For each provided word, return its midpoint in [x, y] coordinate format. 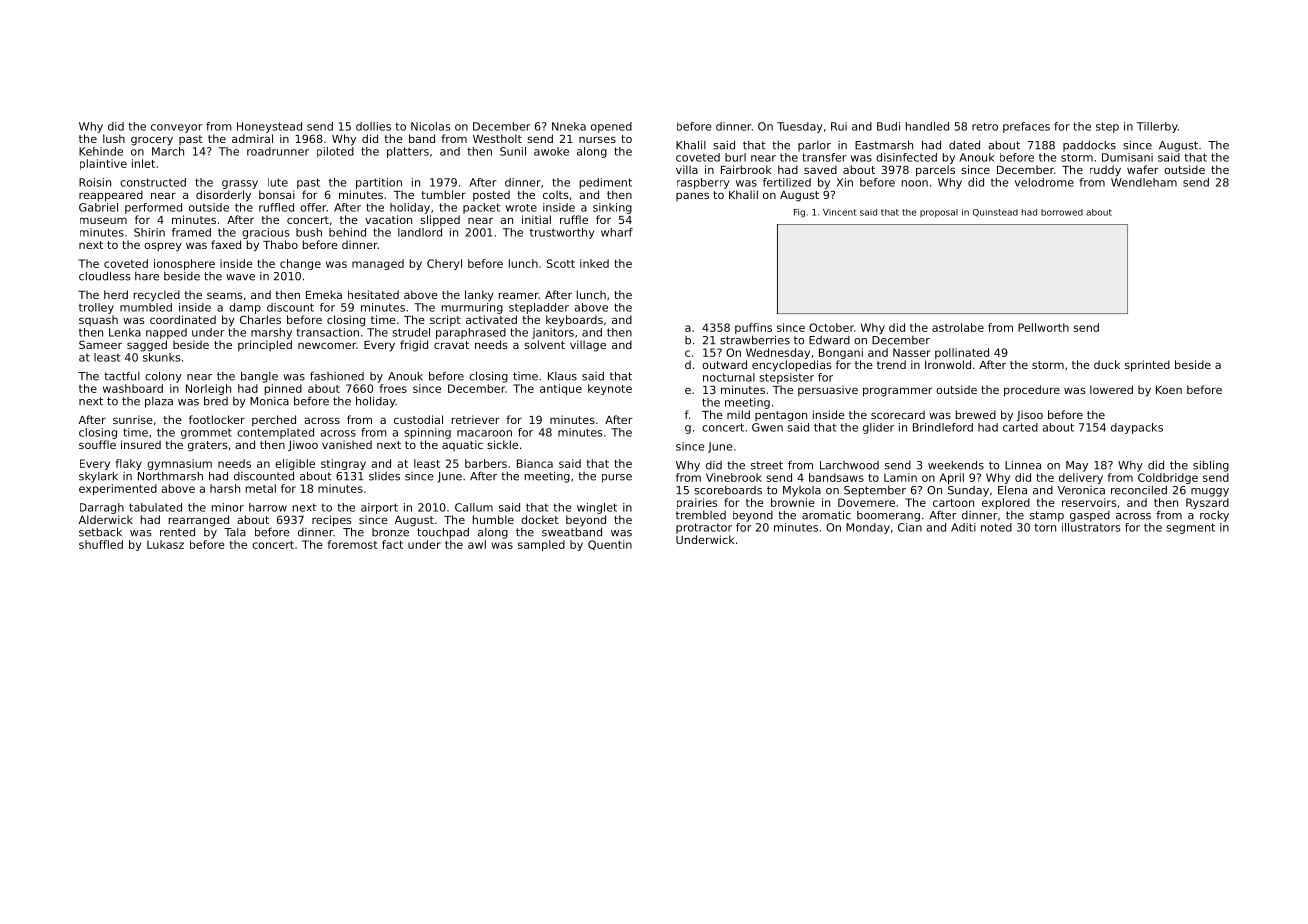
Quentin [610, 545]
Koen [1169, 390]
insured [141, 444]
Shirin [149, 232]
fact [392, 544]
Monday [868, 528]
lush [114, 138]
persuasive [828, 391]
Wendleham [1144, 182]
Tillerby [1157, 127]
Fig [799, 213]
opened [611, 127]
